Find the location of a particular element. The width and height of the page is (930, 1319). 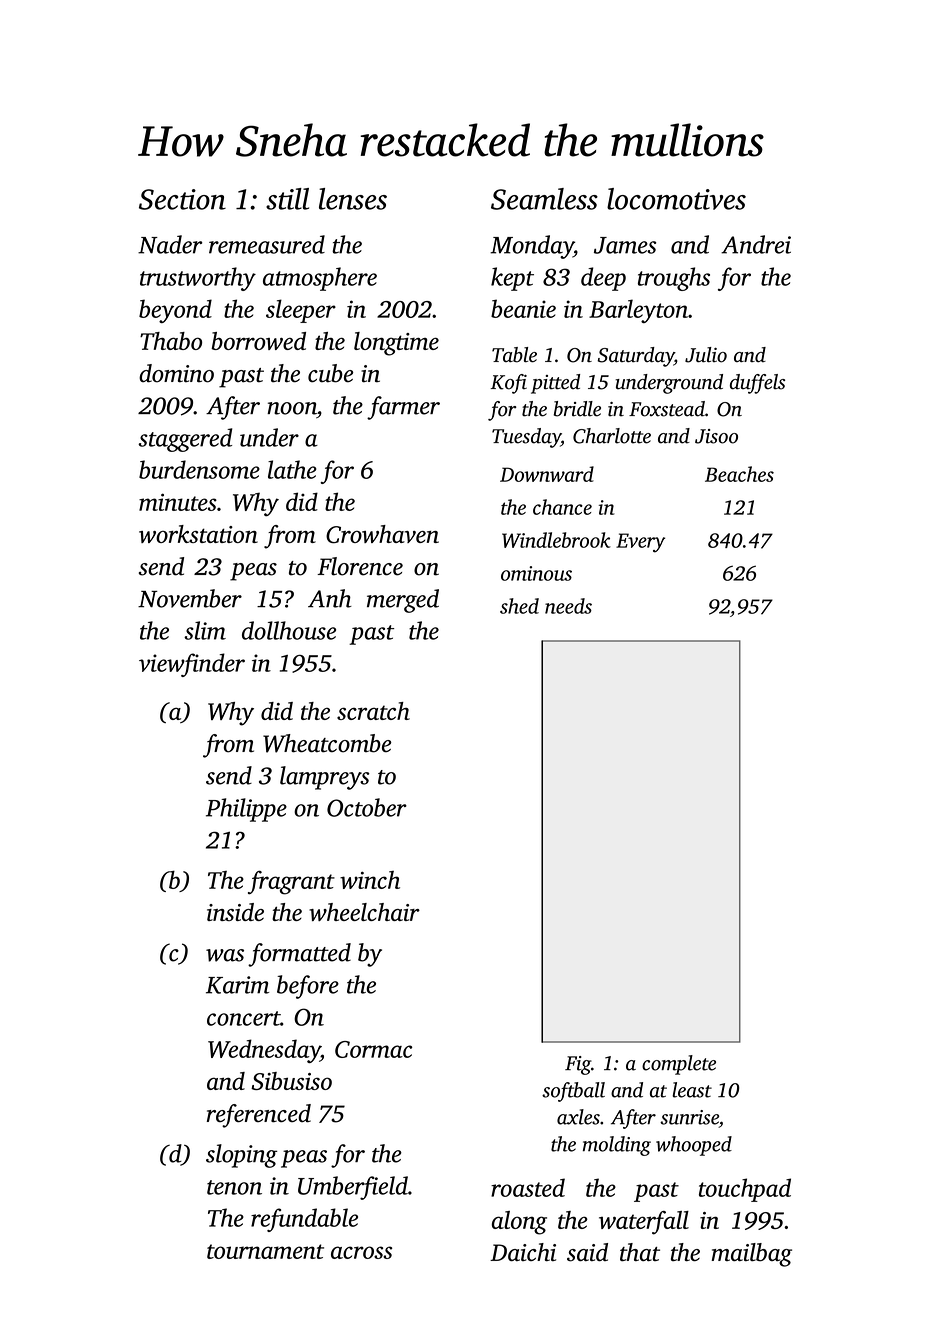

that is located at coordinates (640, 1252).
